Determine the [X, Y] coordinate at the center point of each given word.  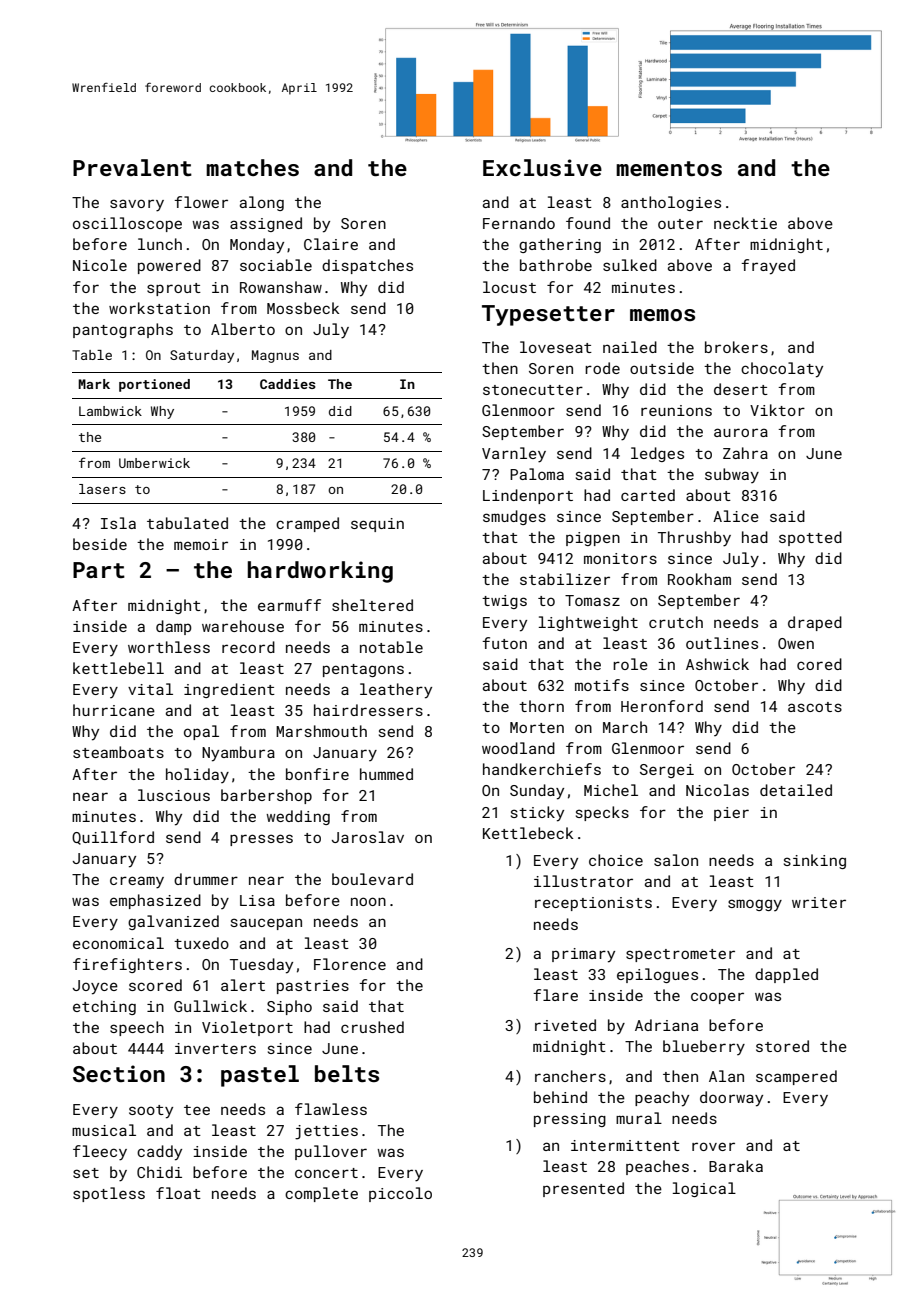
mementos [669, 168]
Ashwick [717, 664]
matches [252, 167]
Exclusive [542, 167]
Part [99, 570]
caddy [159, 1153]
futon [504, 643]
